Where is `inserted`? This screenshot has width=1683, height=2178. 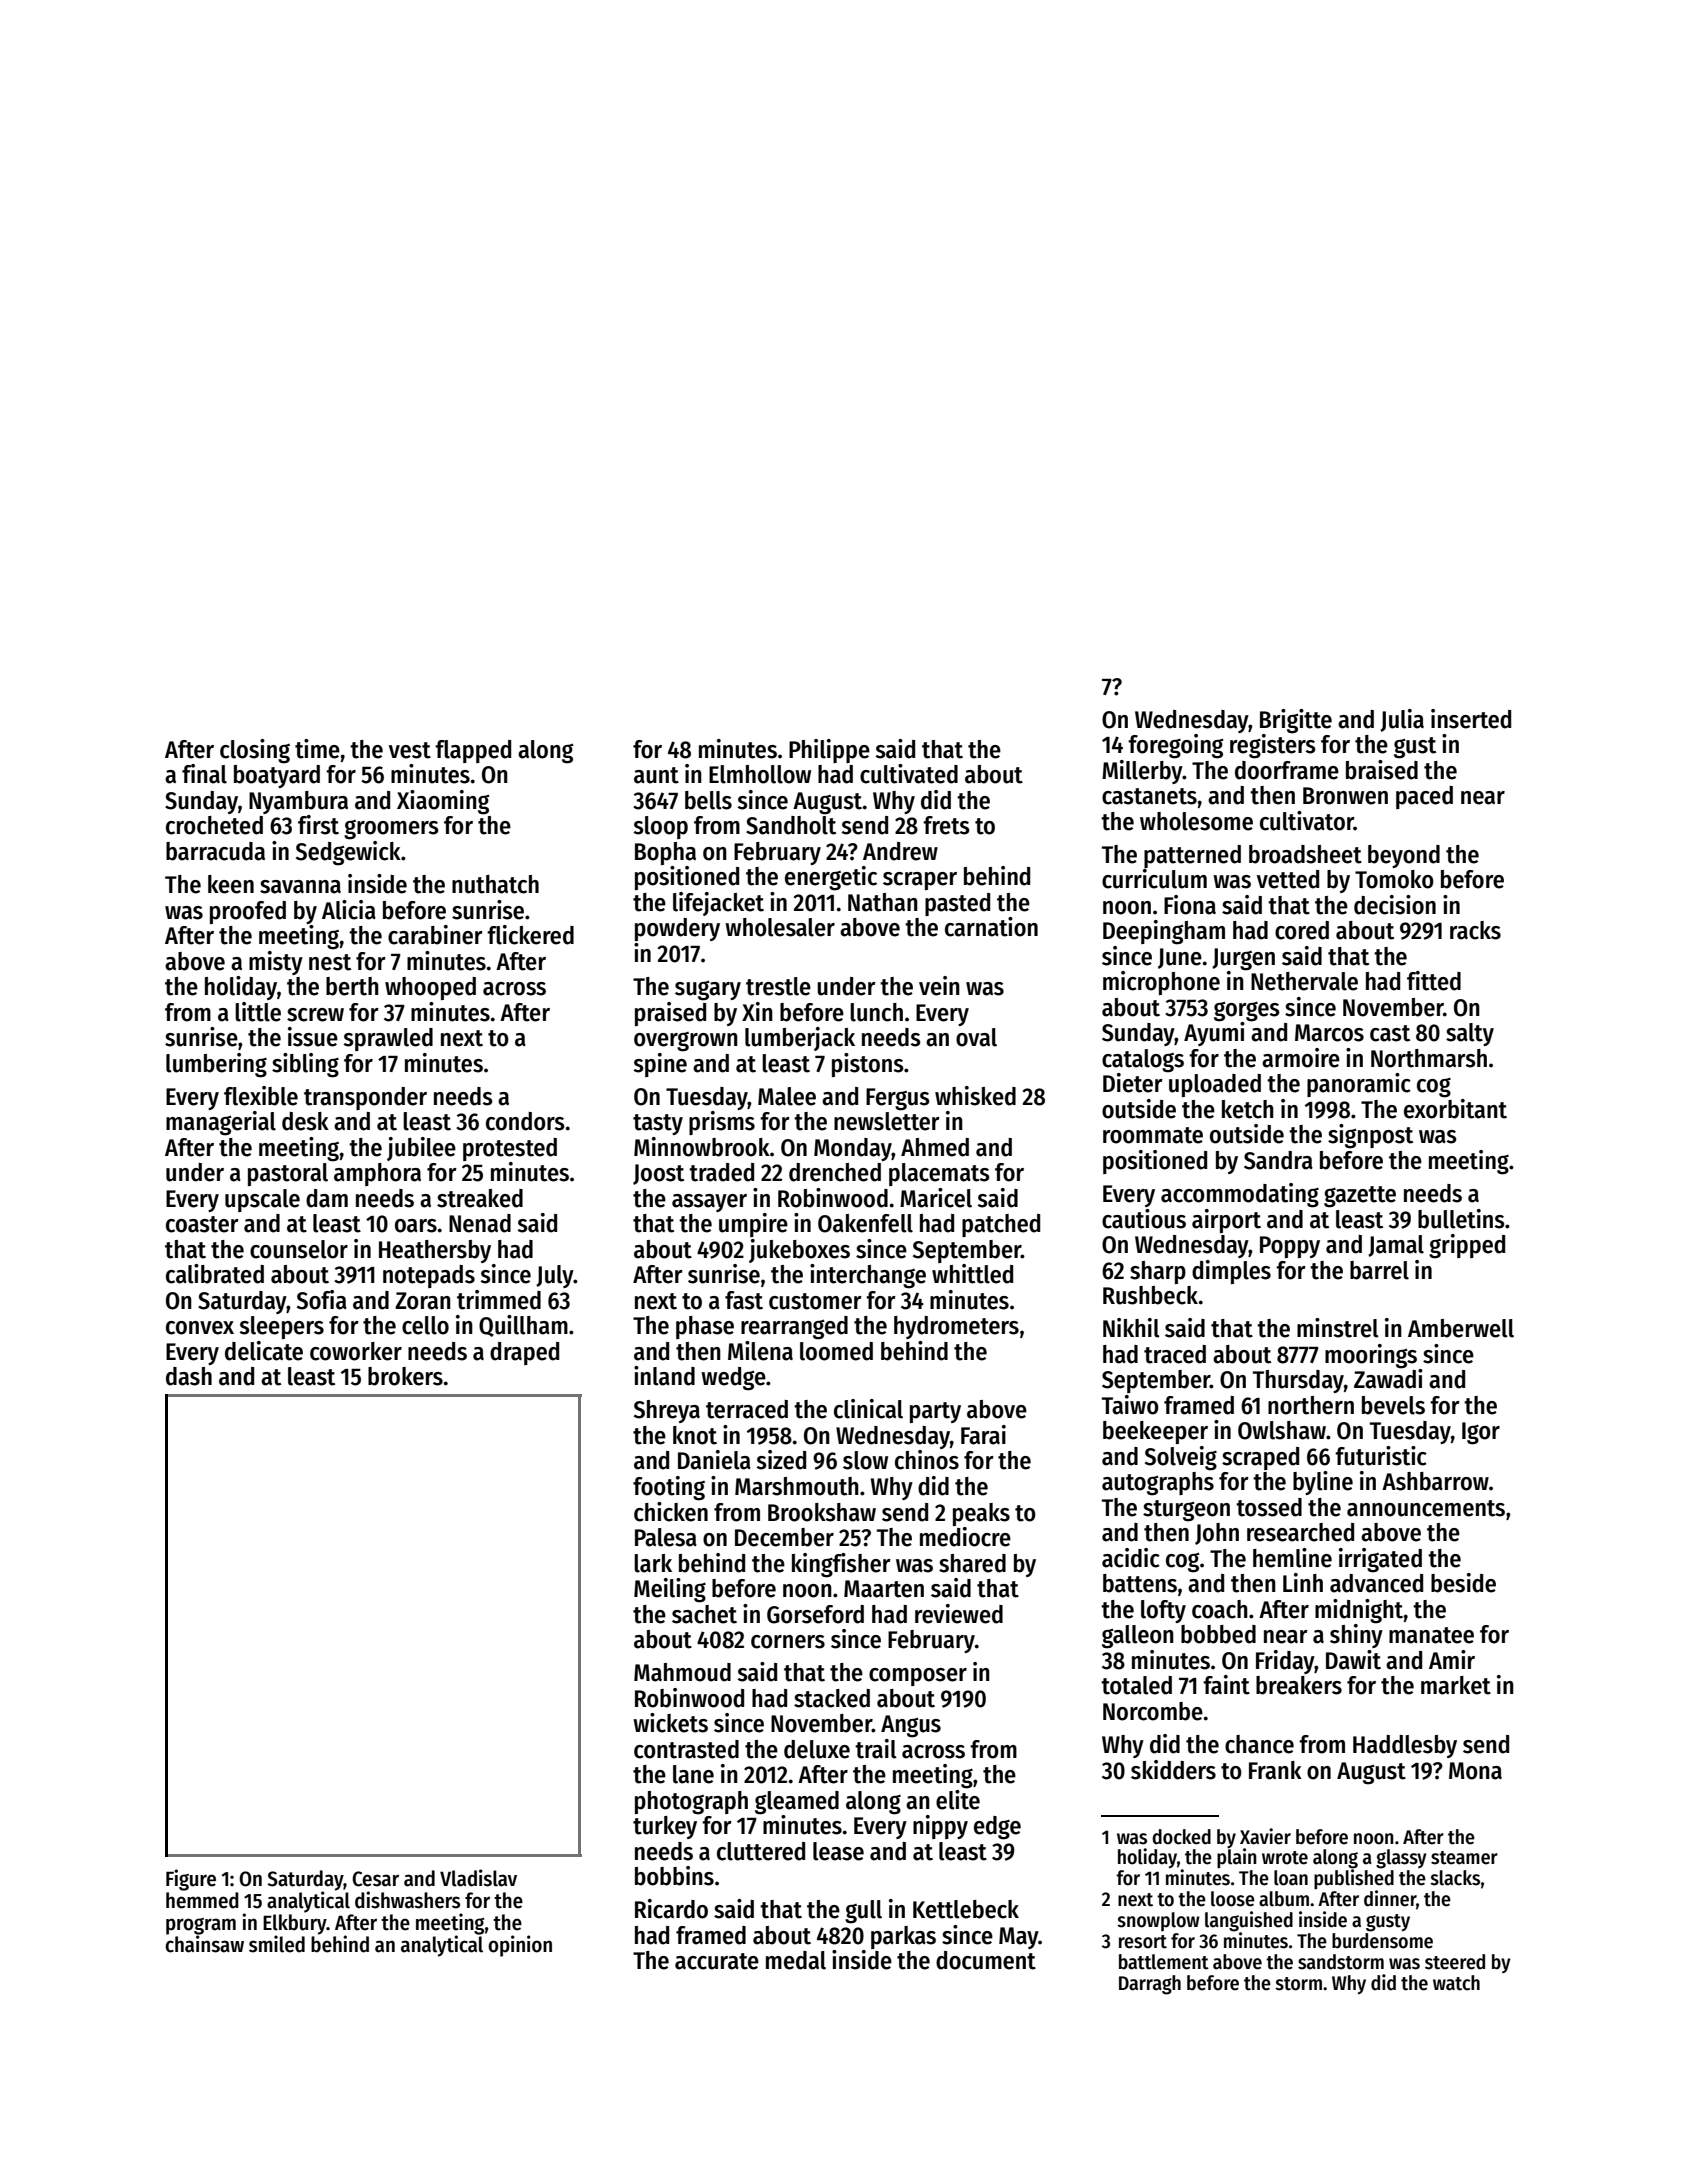 inserted is located at coordinates (1471, 719).
